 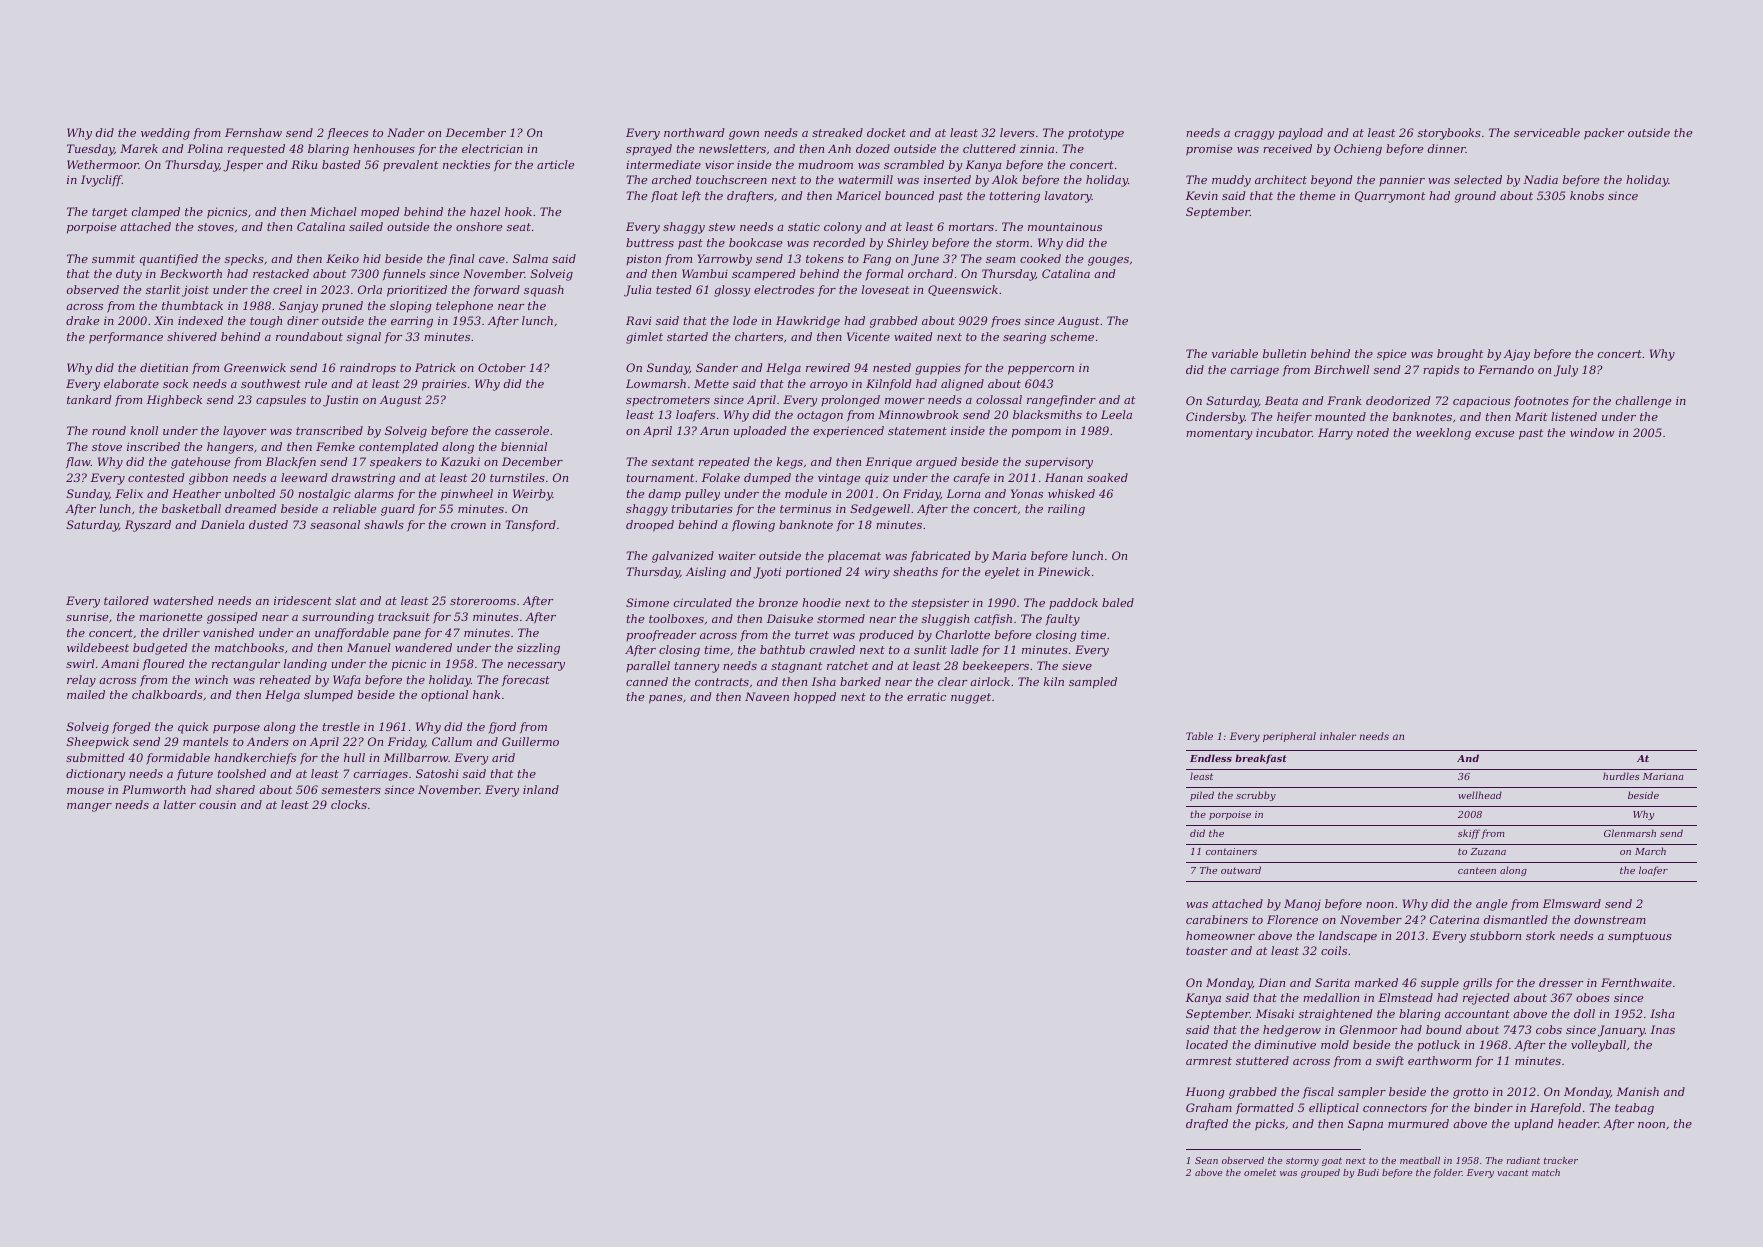 I want to click on hopped, so click(x=815, y=698).
